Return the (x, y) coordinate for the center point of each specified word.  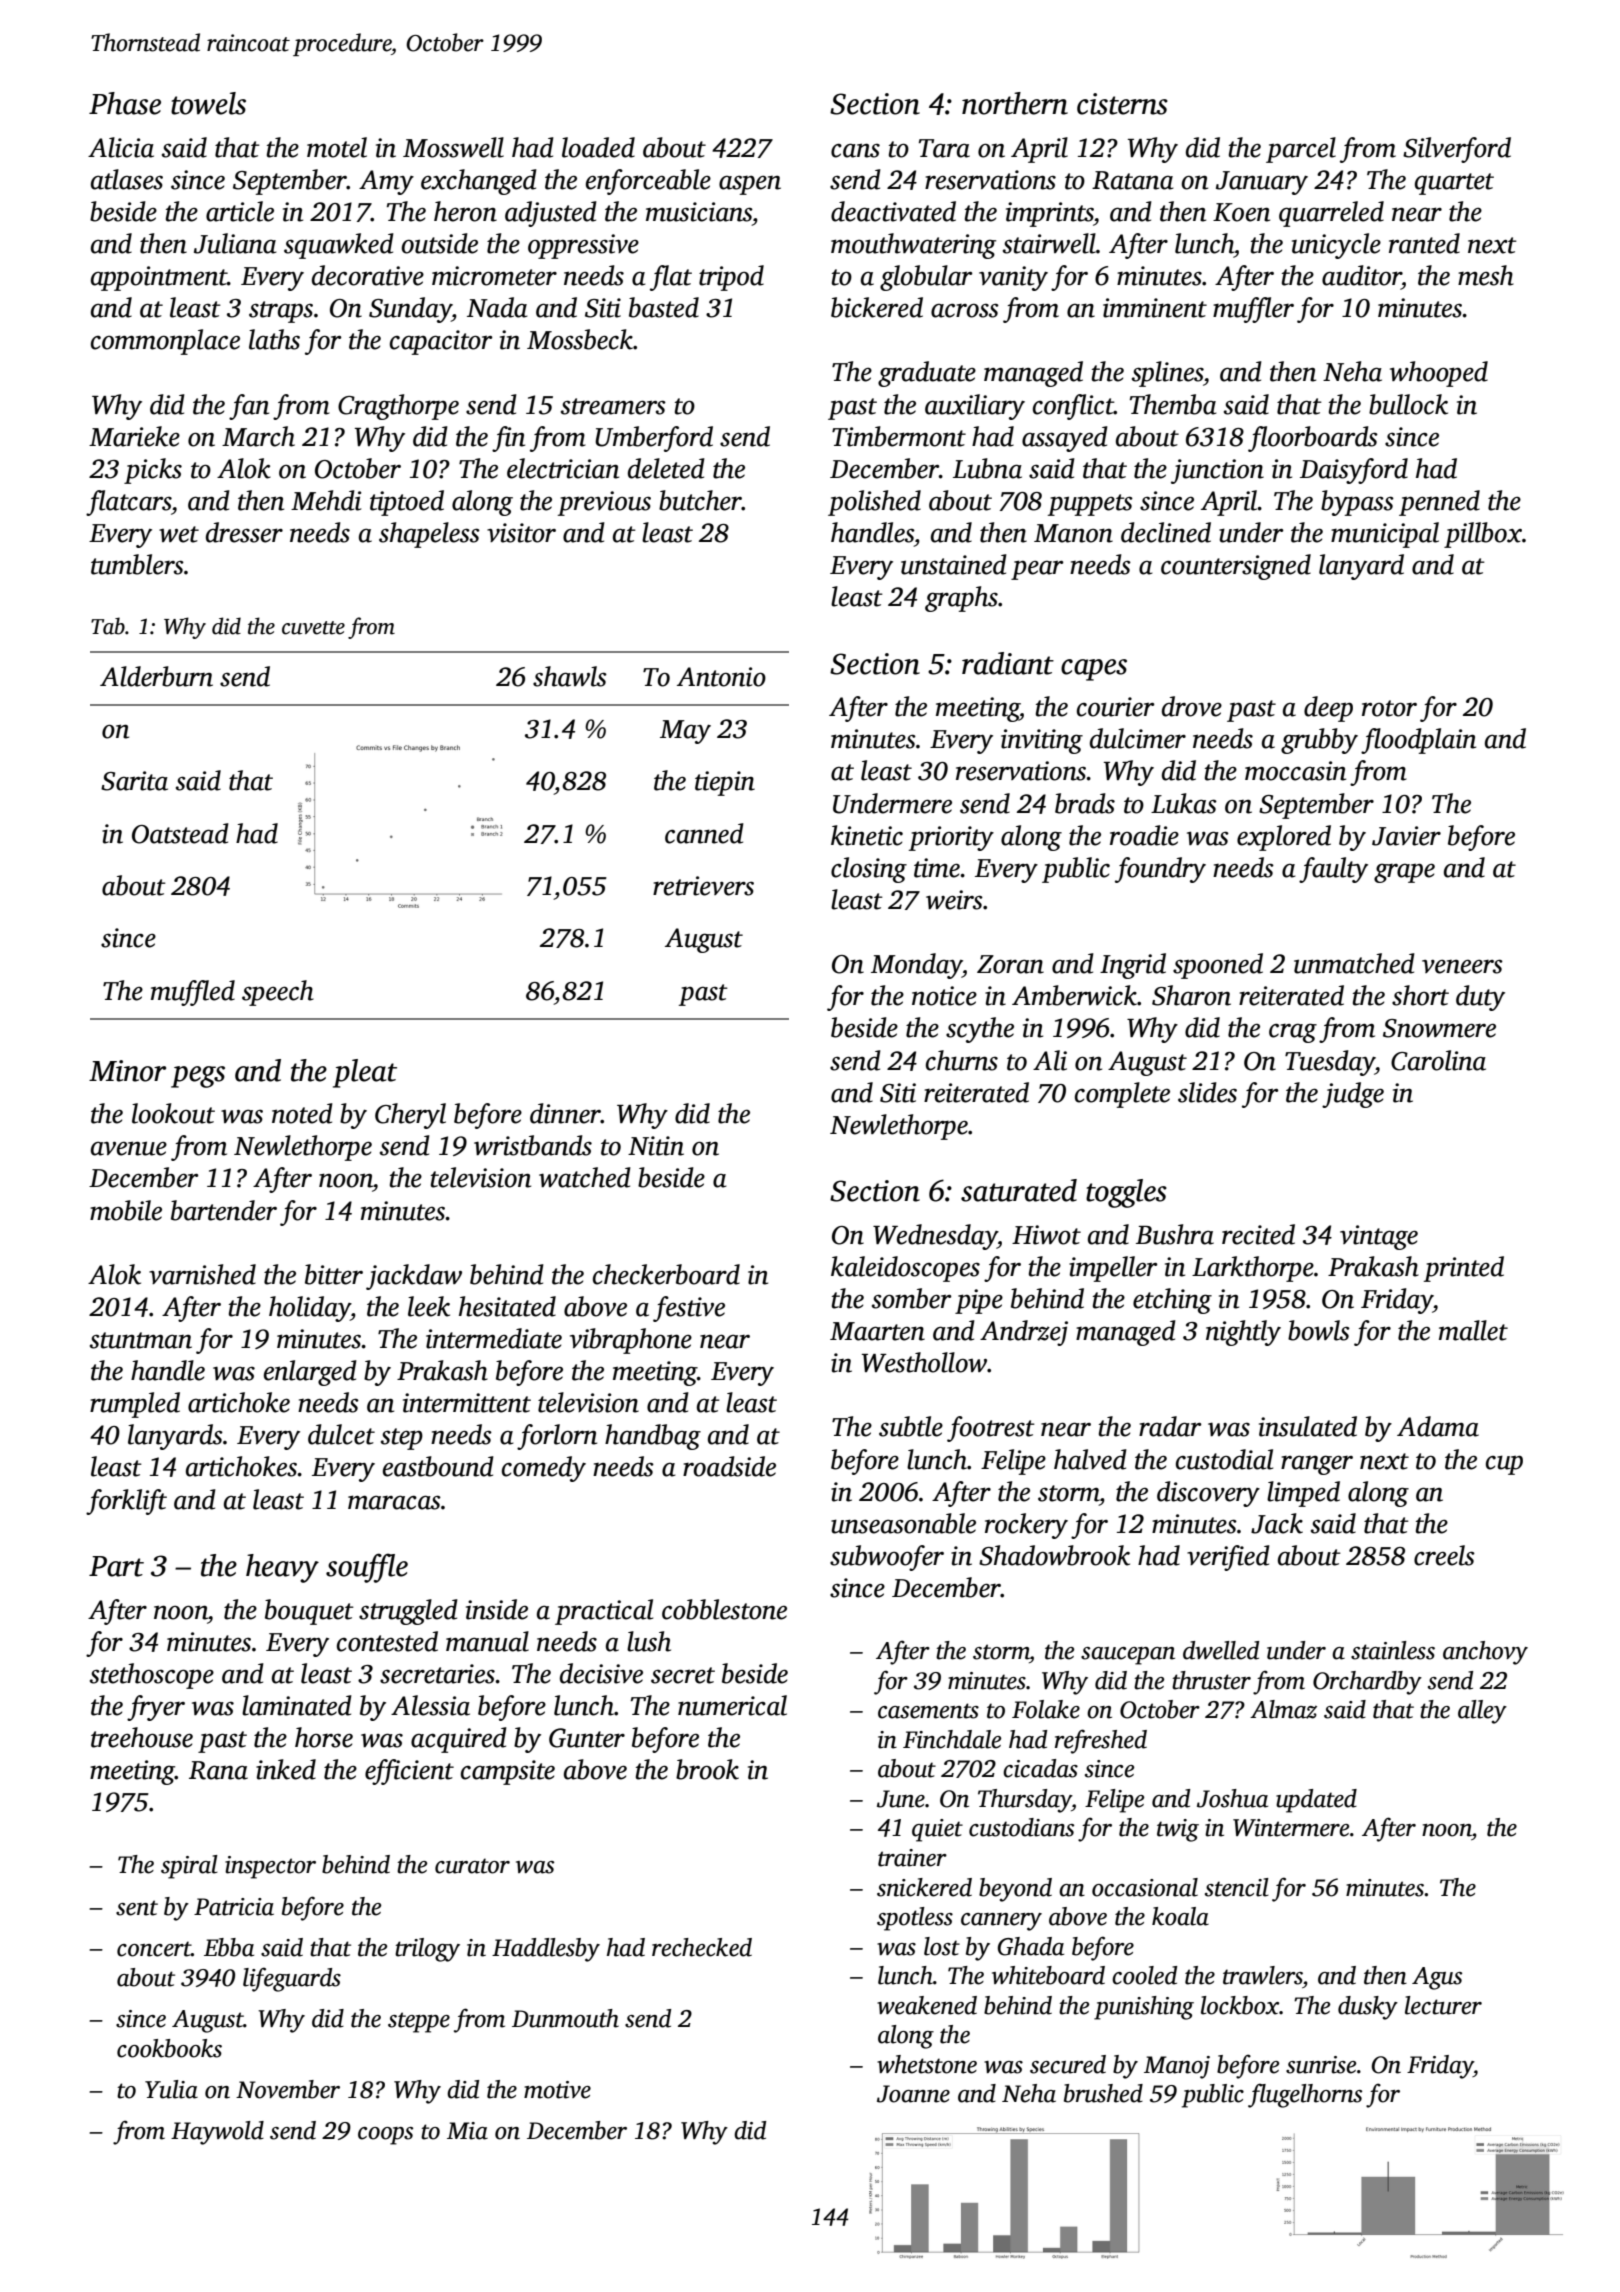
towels (208, 103)
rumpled (135, 1405)
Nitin (656, 1146)
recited (1258, 1234)
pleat (365, 1073)
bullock (1408, 404)
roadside (729, 1466)
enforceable (648, 182)
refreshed (1101, 1741)
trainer (912, 1858)
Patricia (234, 1907)
